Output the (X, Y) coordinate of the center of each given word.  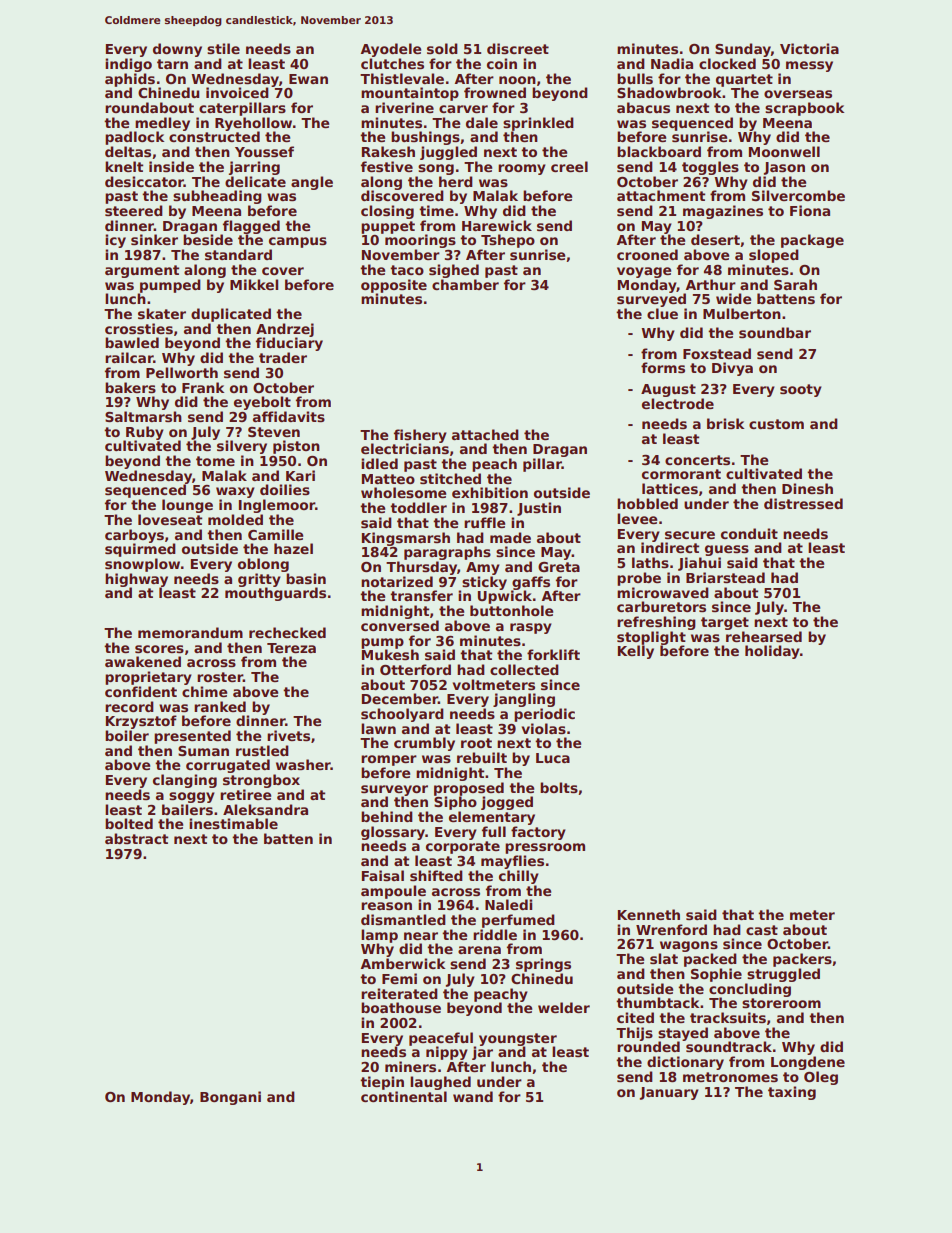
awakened (143, 661)
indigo (128, 65)
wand (473, 1096)
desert (715, 239)
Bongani (230, 1098)
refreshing (656, 623)
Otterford (415, 669)
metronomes (730, 1077)
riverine (404, 107)
